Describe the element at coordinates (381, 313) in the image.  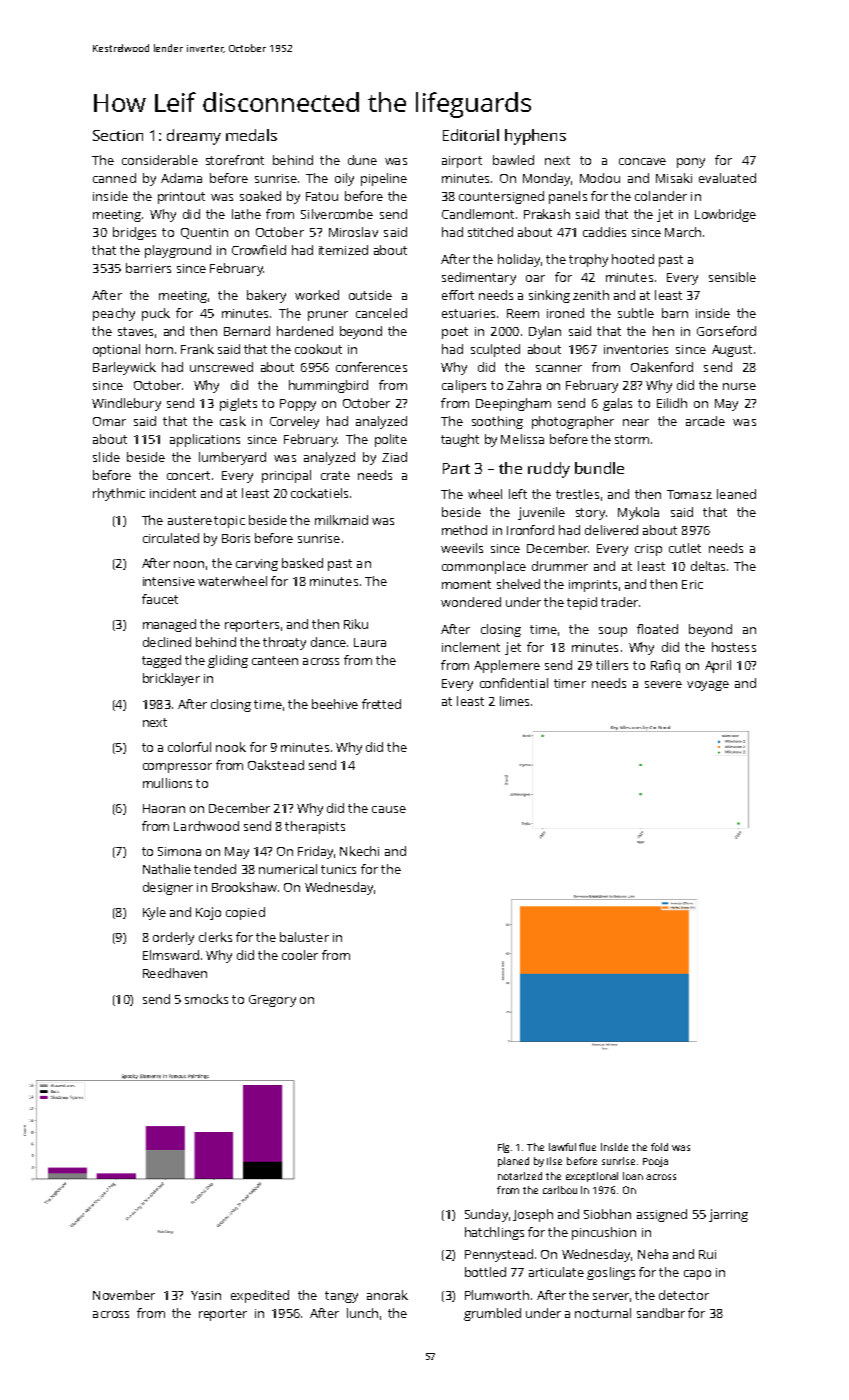
I see `canceled` at that location.
